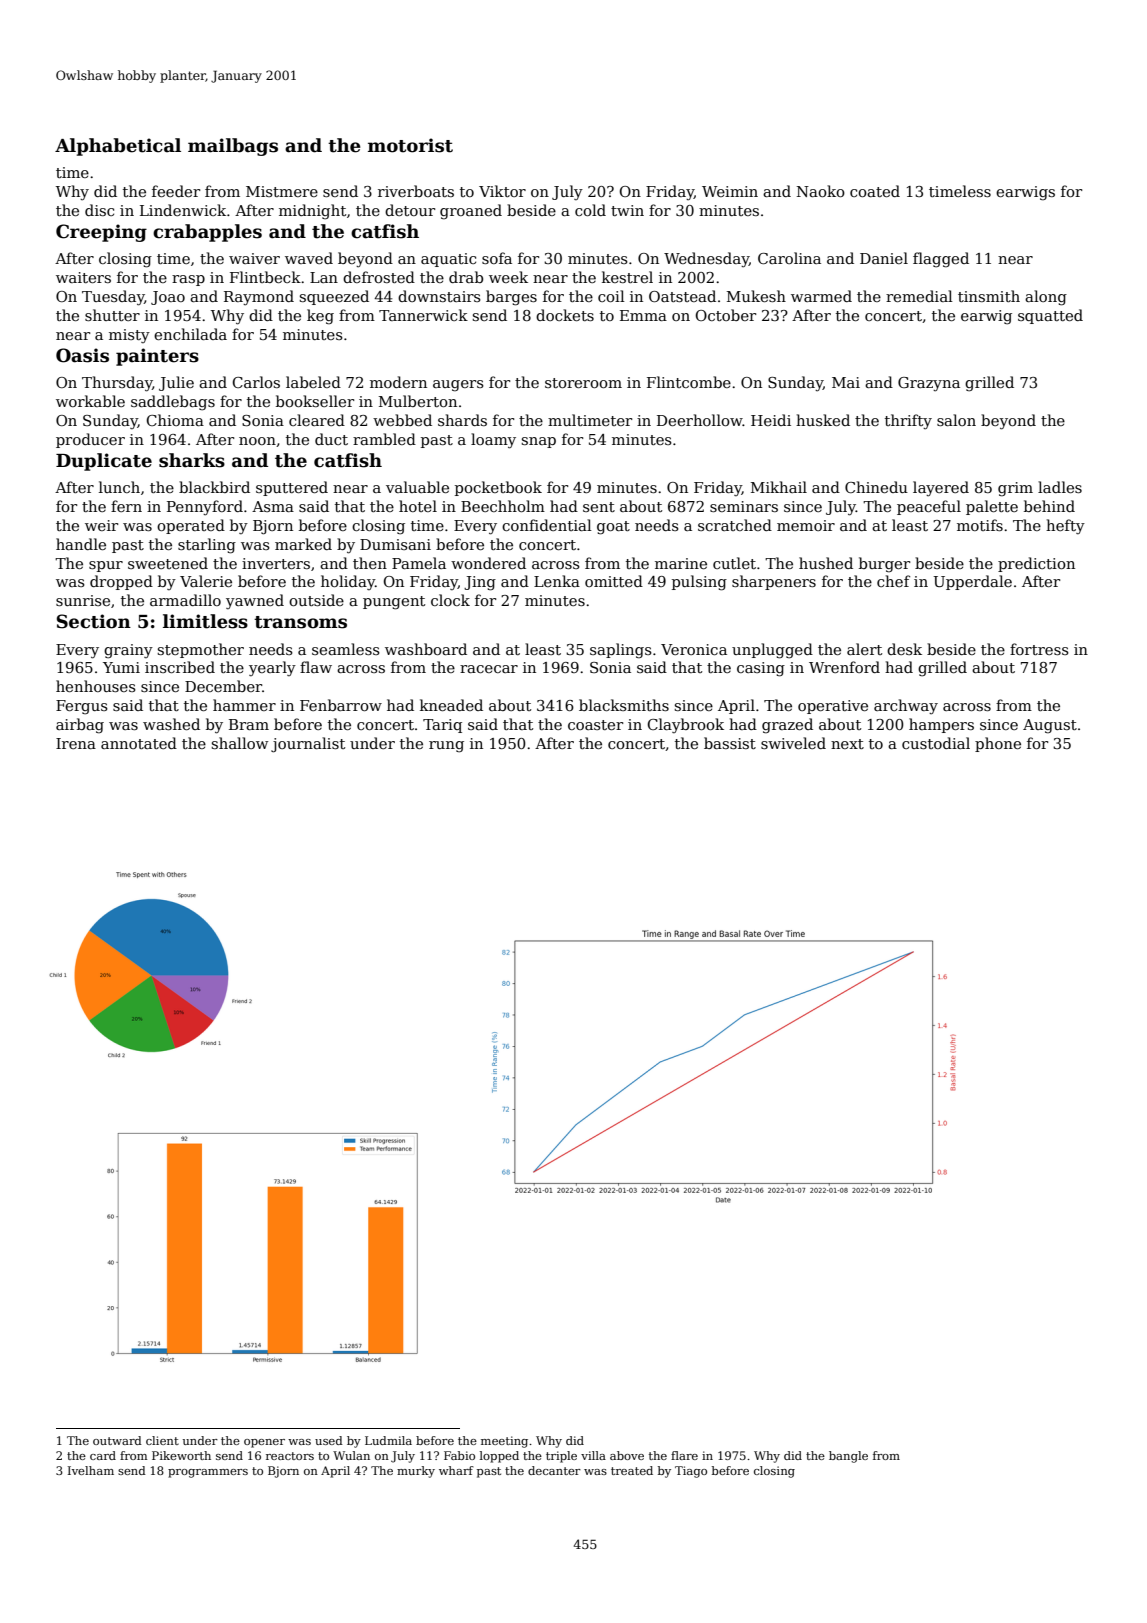 This screenshot has height=1623, width=1147. I want to click on villa, so click(593, 1455).
